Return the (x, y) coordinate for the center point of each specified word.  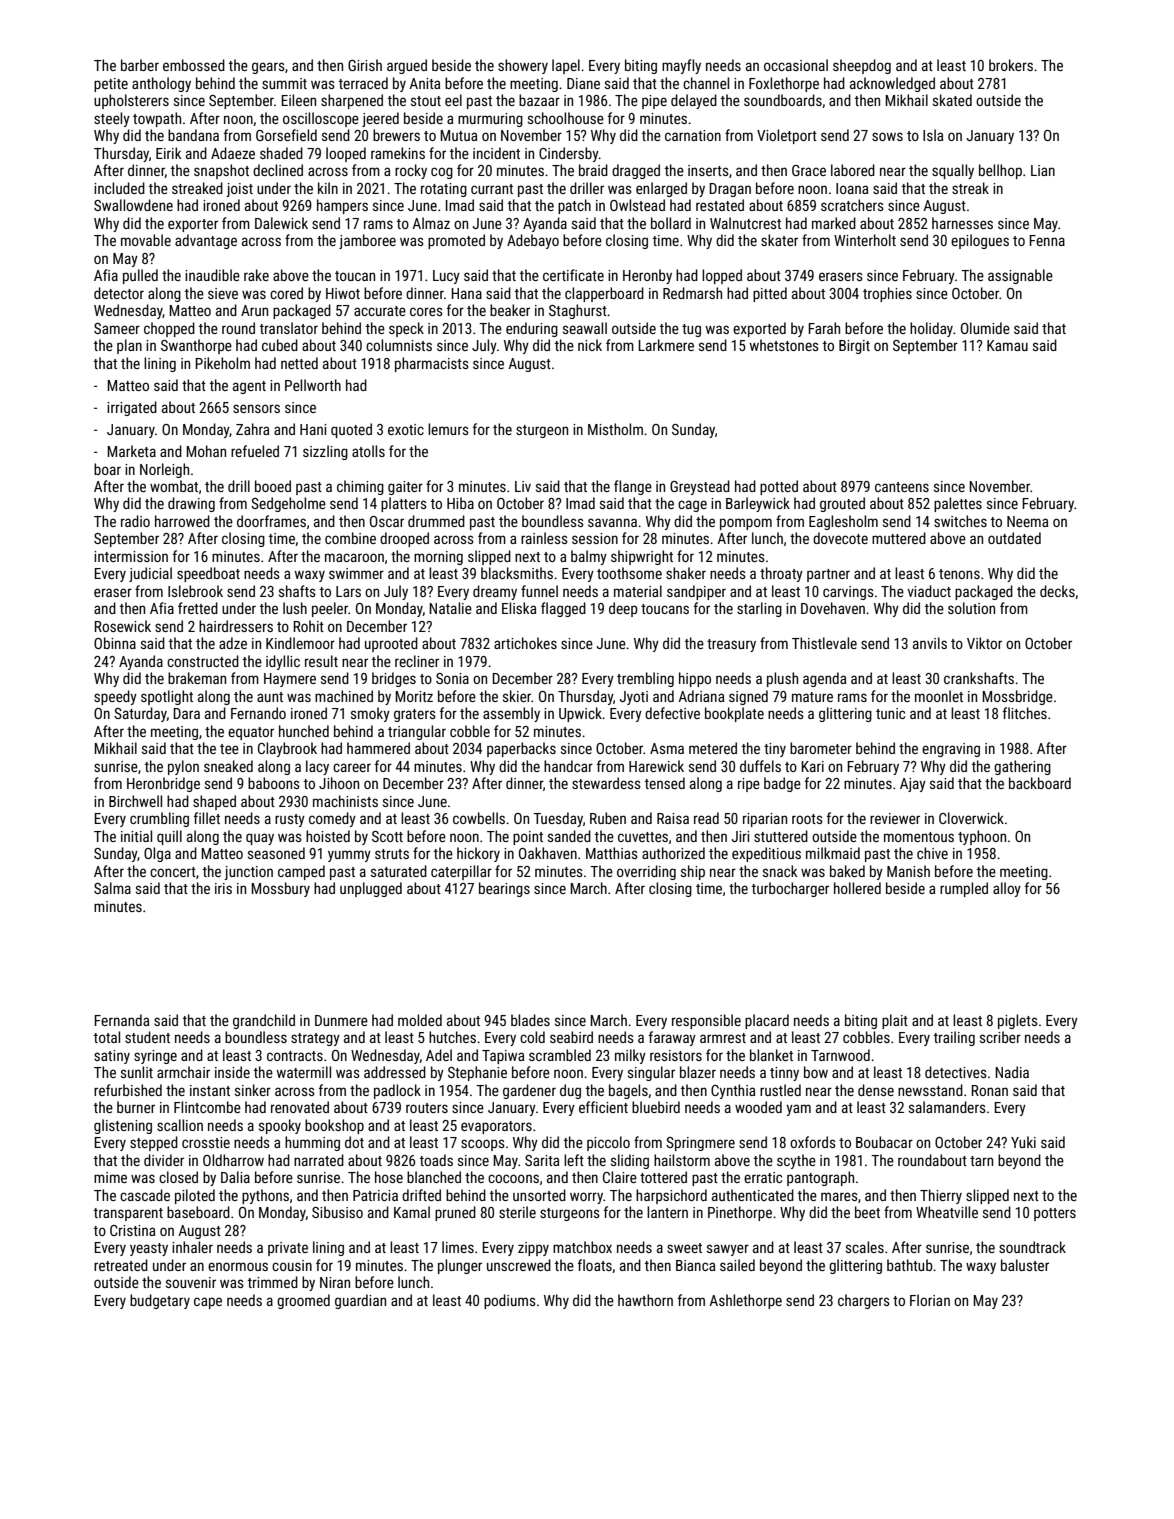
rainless (544, 538)
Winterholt (865, 240)
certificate (573, 275)
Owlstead (637, 205)
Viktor (984, 643)
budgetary (160, 1301)
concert (173, 872)
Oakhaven (548, 853)
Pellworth (313, 385)
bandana (193, 135)
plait (895, 1021)
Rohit (309, 626)
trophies (887, 294)
